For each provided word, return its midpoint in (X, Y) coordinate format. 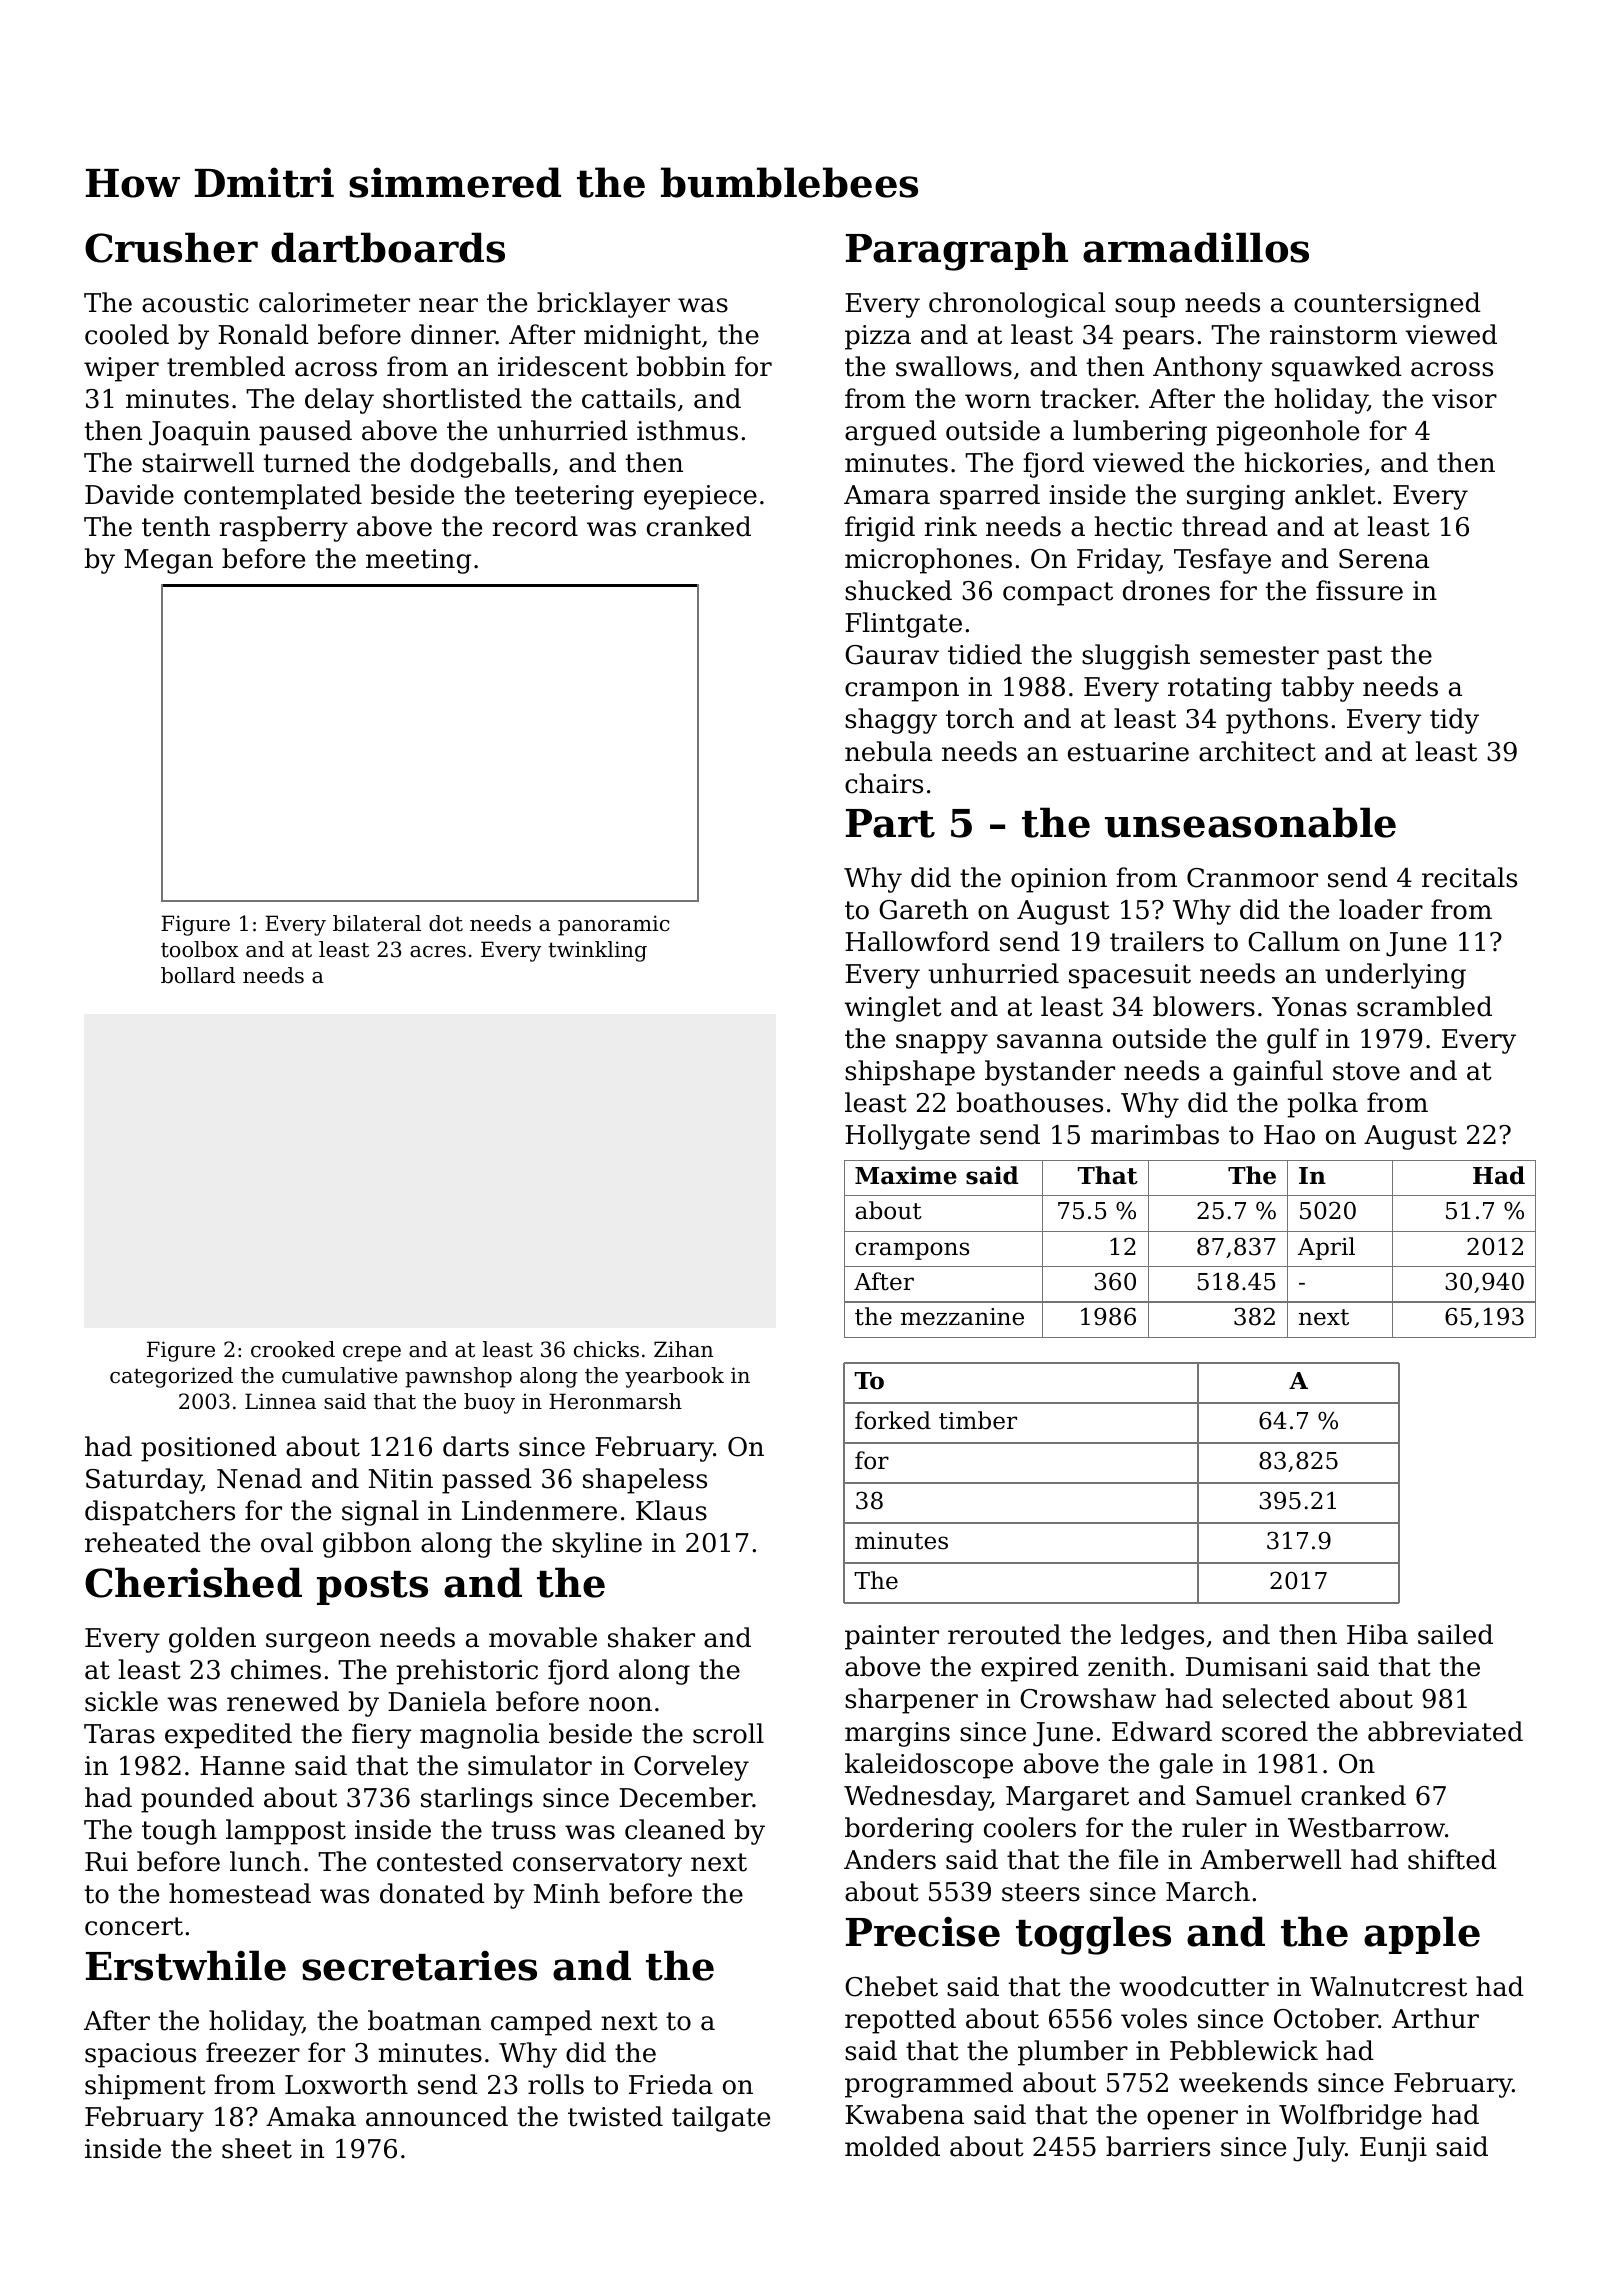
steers (1041, 1892)
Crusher (171, 247)
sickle (121, 1701)
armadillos (1196, 247)
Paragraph (957, 251)
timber (978, 1420)
